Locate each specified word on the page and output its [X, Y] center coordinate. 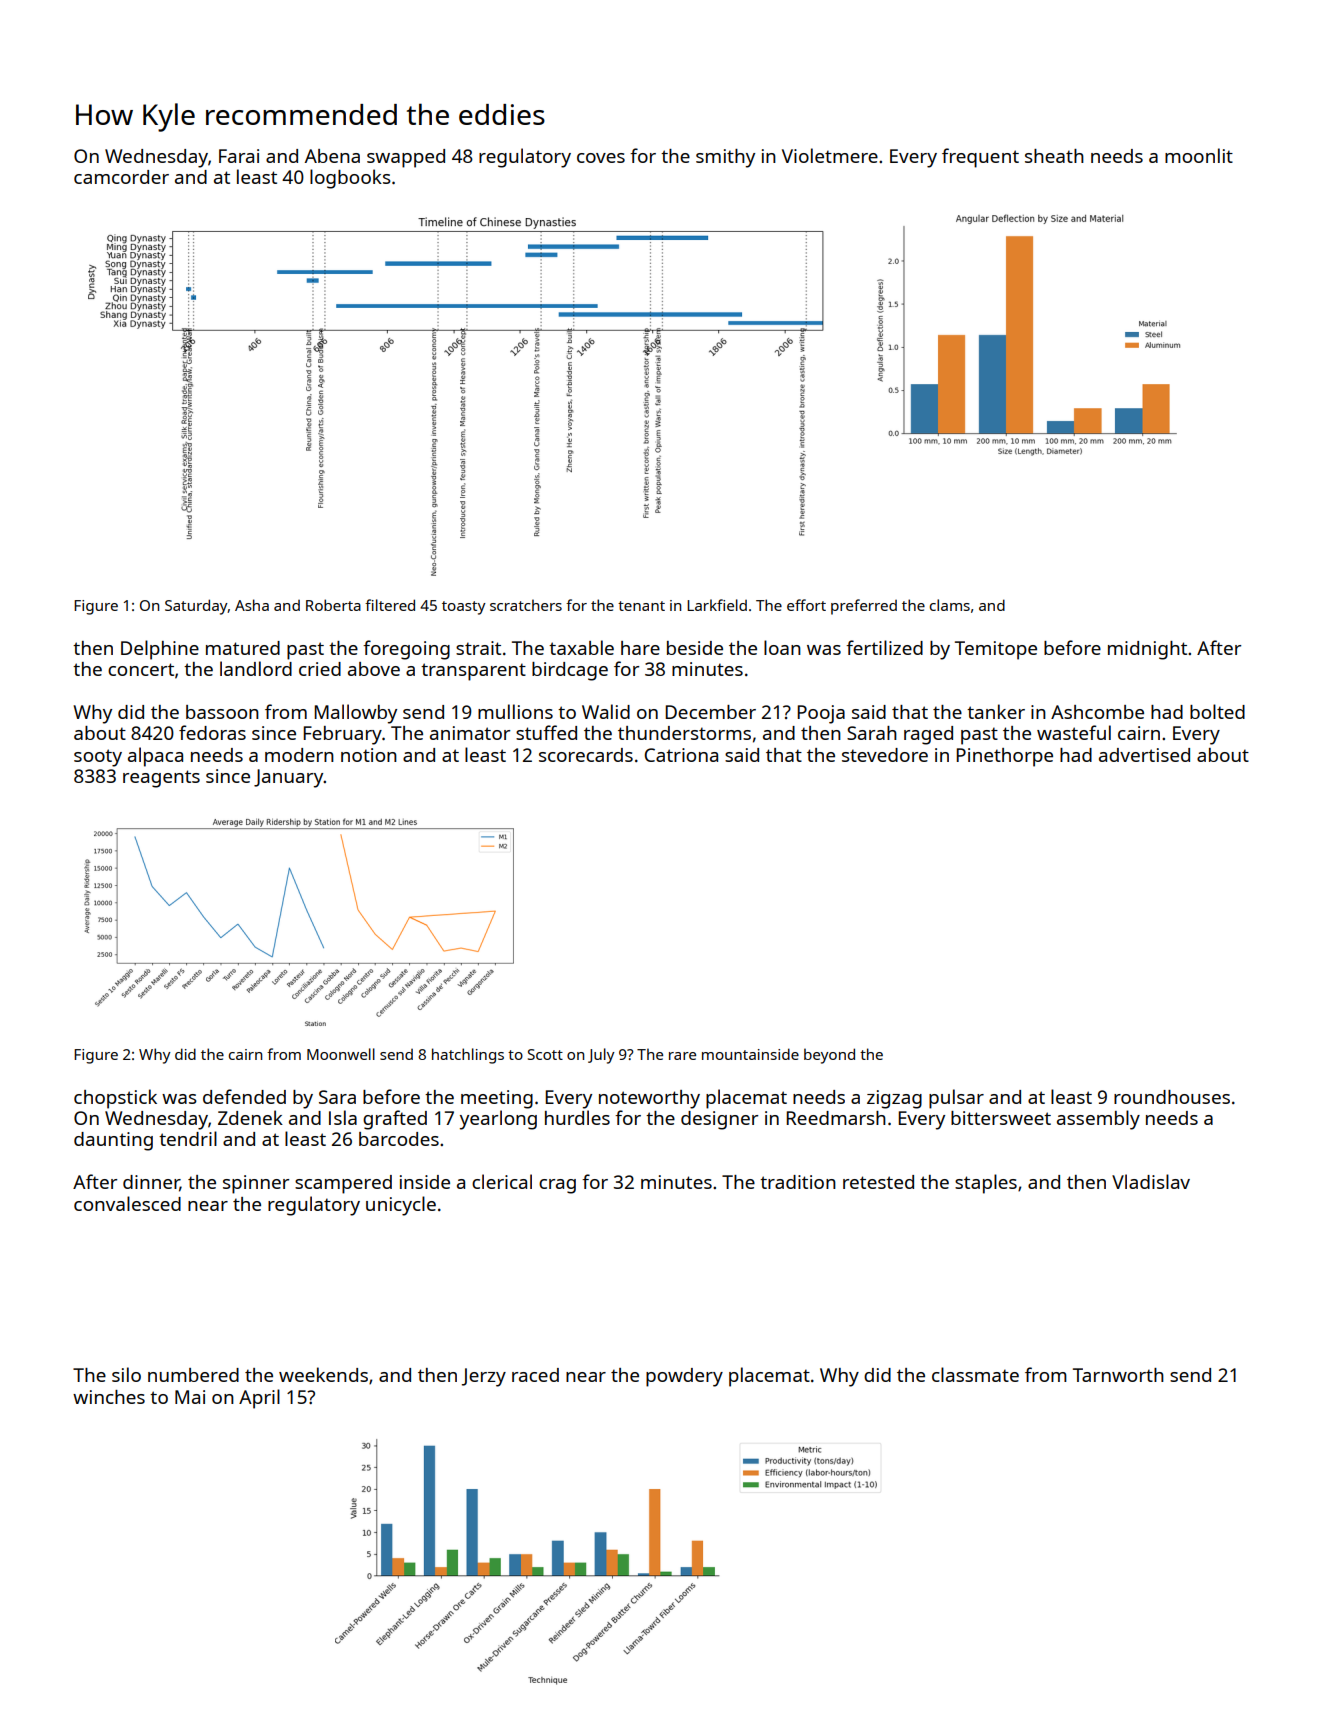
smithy [725, 158]
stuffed [546, 732]
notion [369, 755]
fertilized [884, 647]
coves [601, 158]
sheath [1054, 156]
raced [535, 1375]
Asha [252, 605]
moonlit [1199, 155]
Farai [239, 156]
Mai [190, 1397]
